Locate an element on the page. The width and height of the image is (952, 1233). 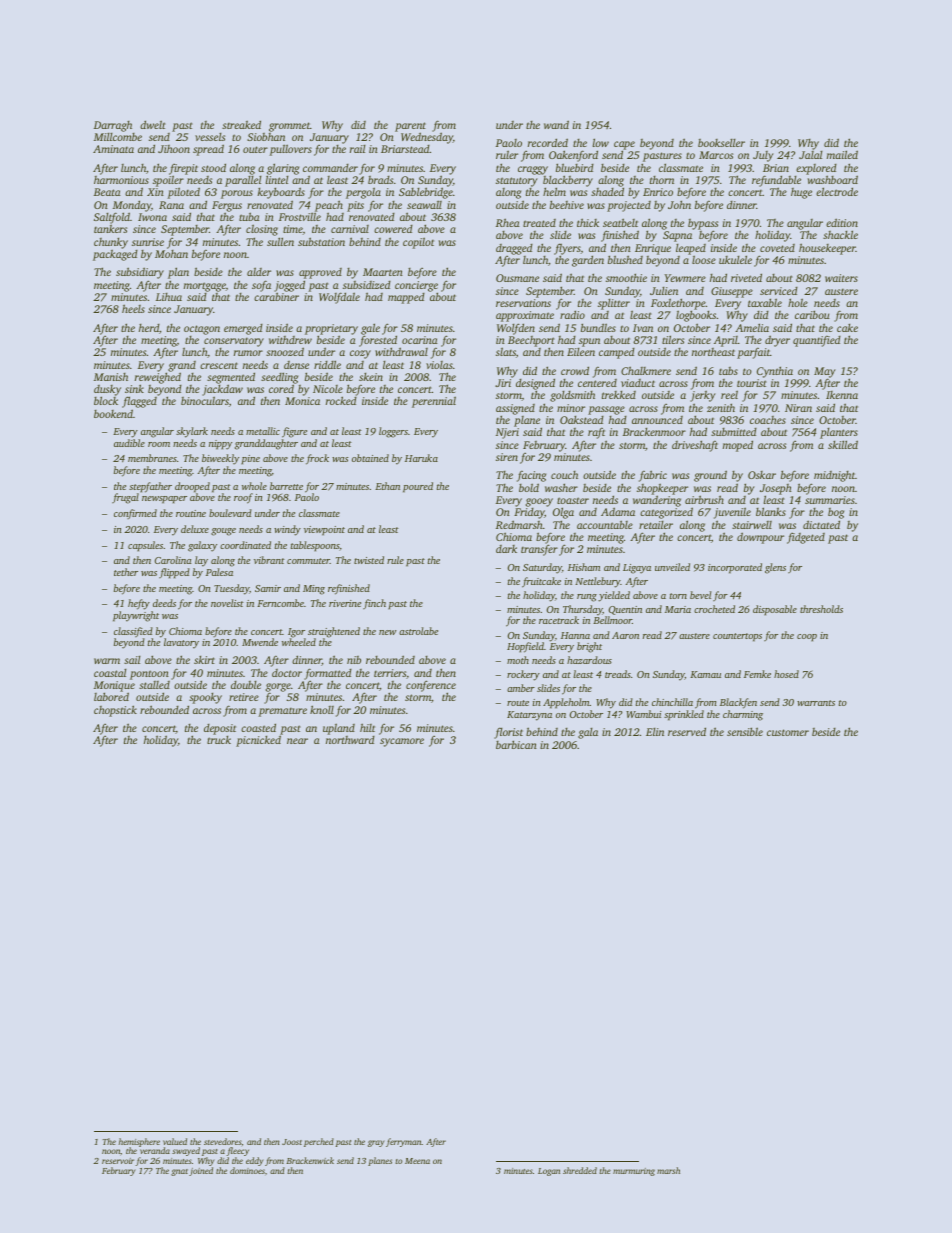
customer is located at coordinates (788, 732).
